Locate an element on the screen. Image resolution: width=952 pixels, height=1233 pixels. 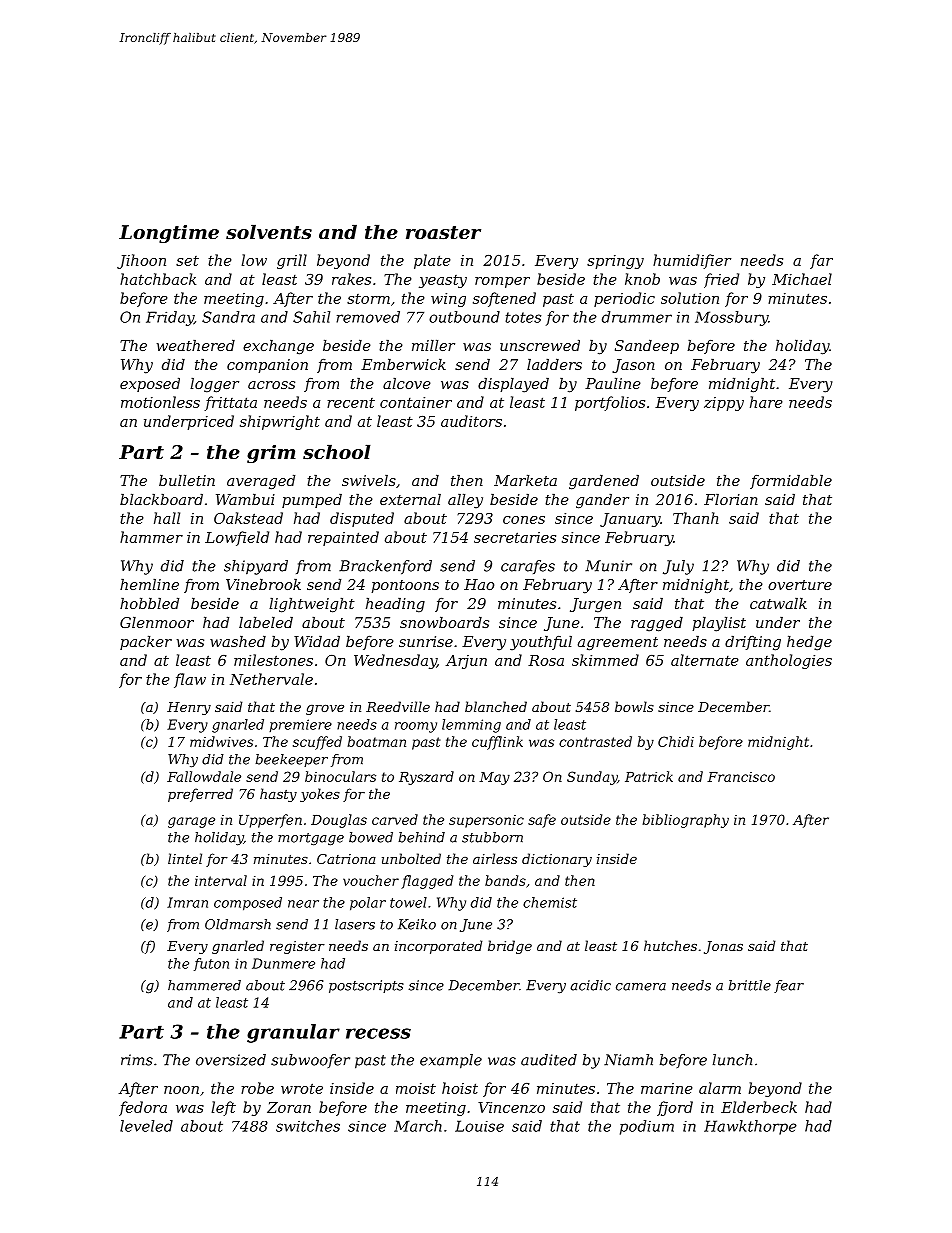
anthologies is located at coordinates (789, 661).
